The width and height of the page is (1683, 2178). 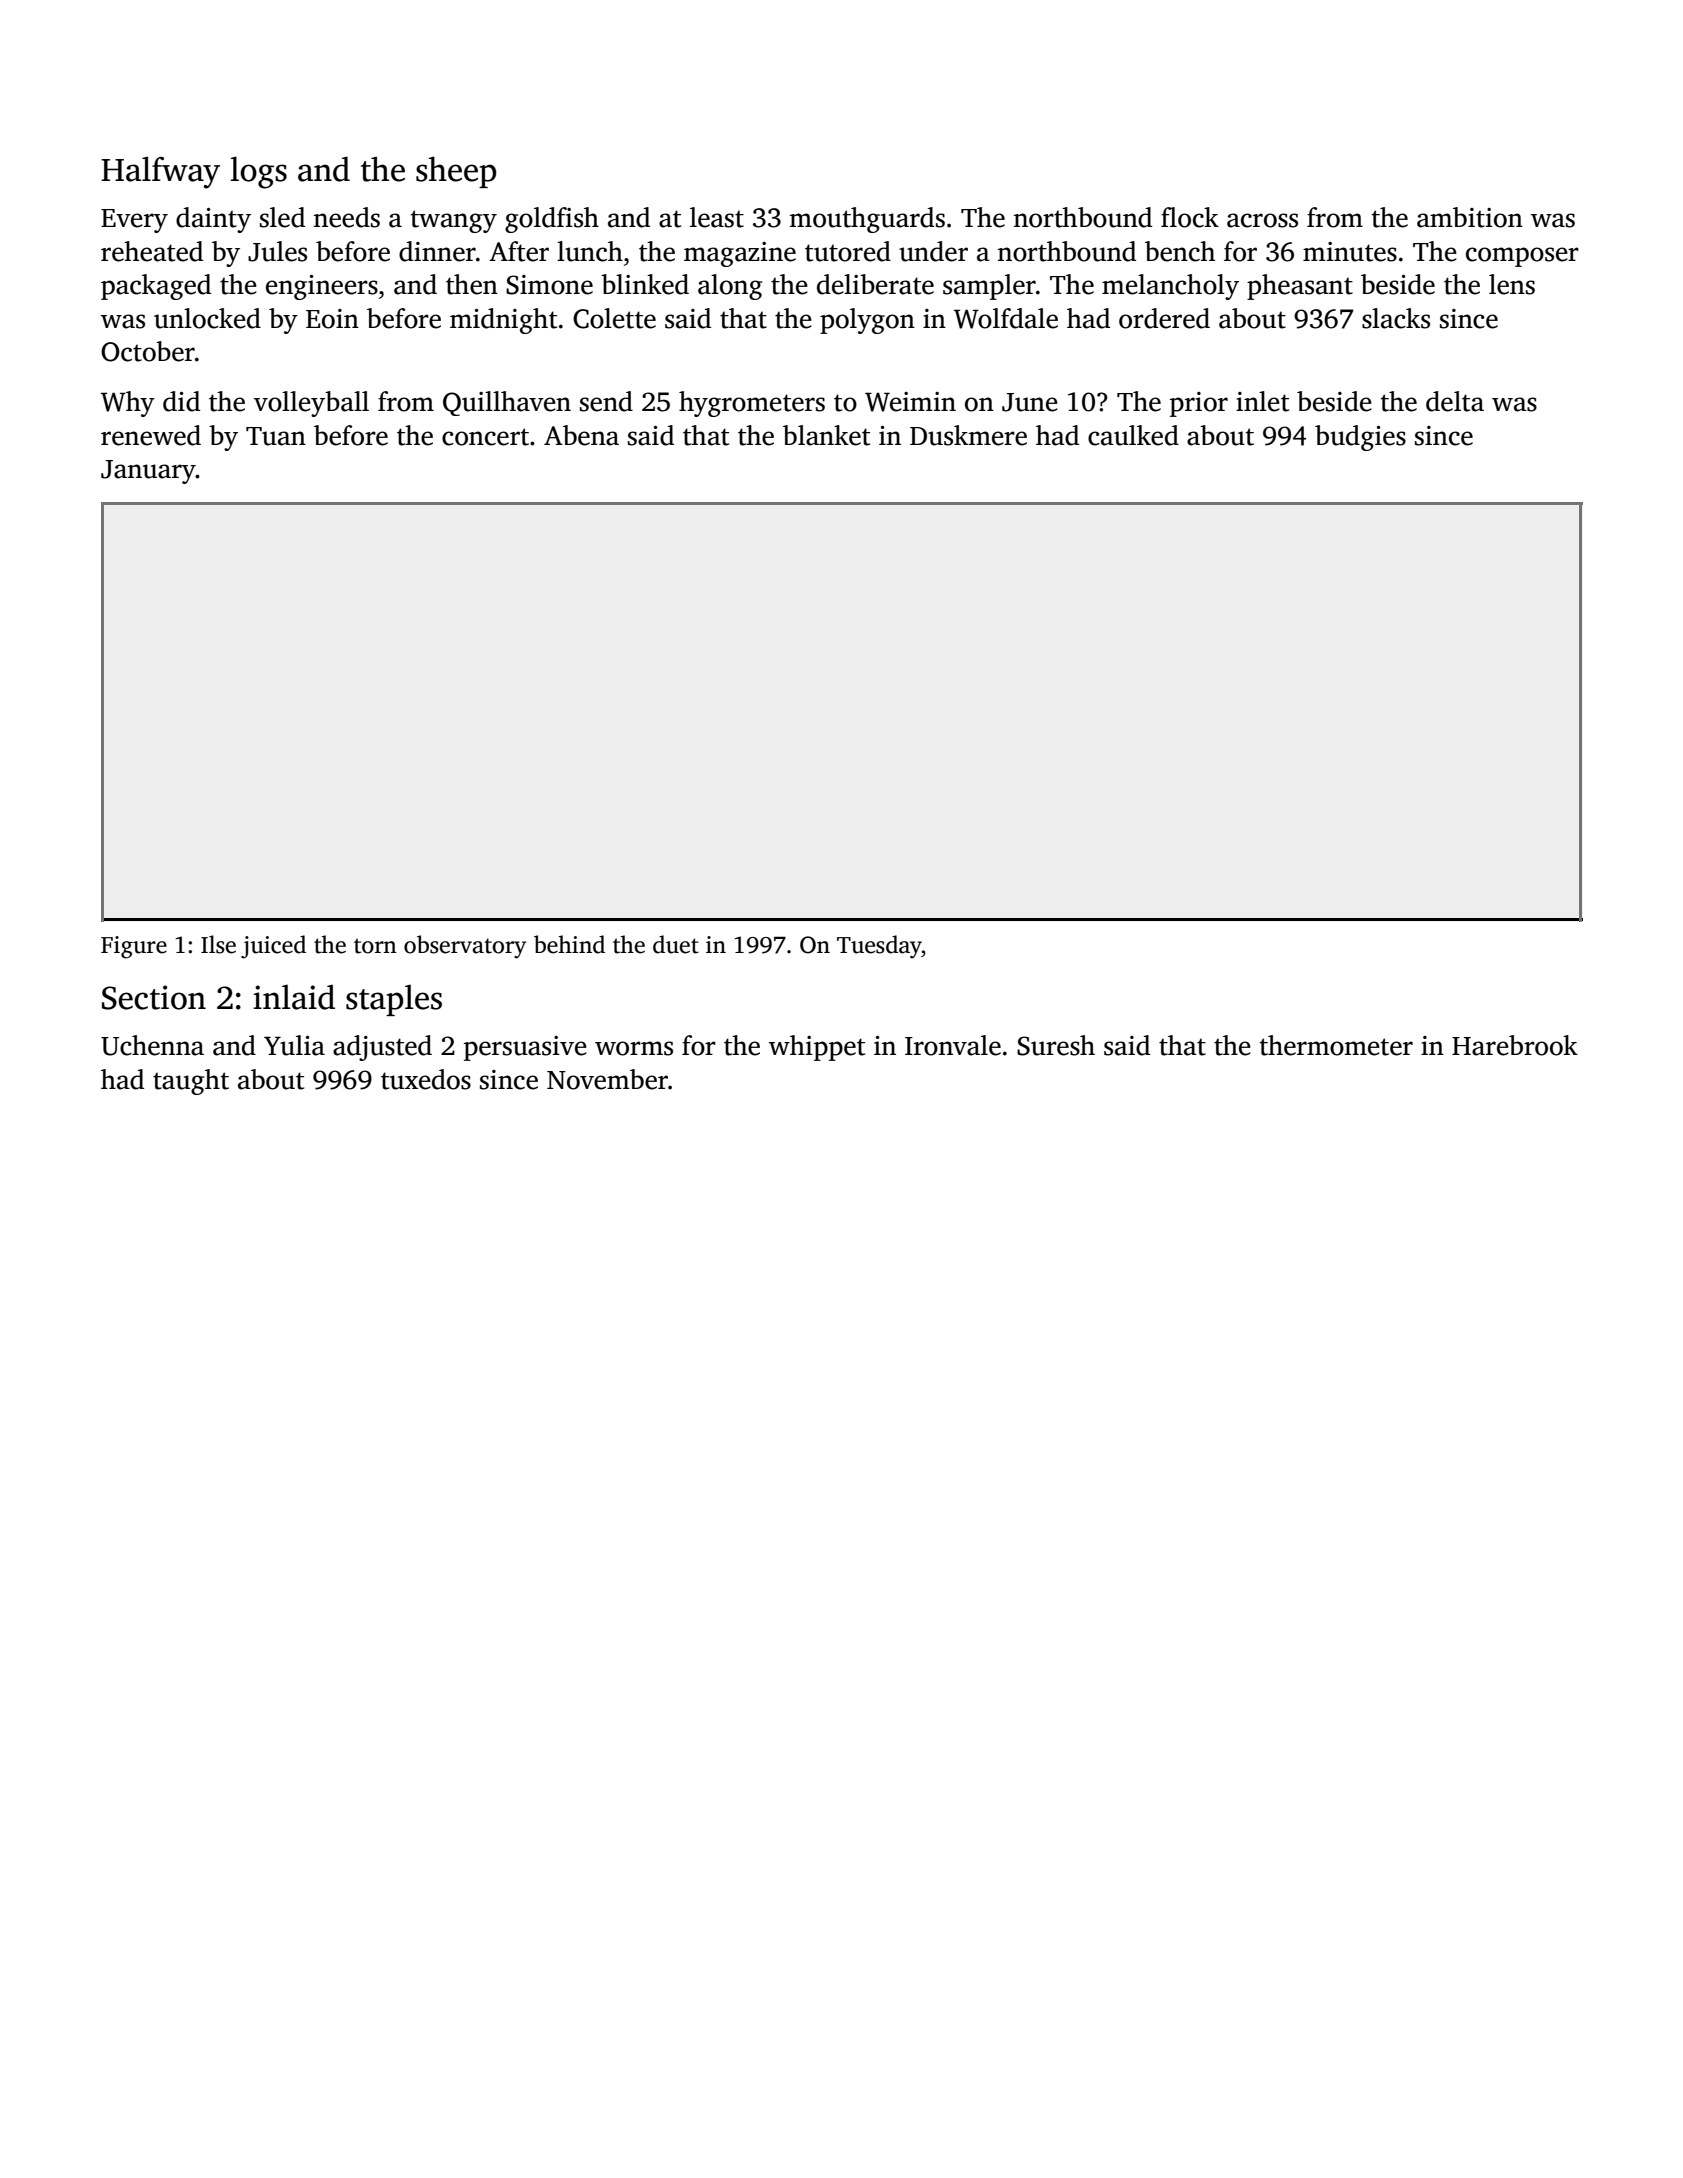 What do you see at coordinates (1360, 438) in the page?
I see `budgies` at bounding box center [1360, 438].
